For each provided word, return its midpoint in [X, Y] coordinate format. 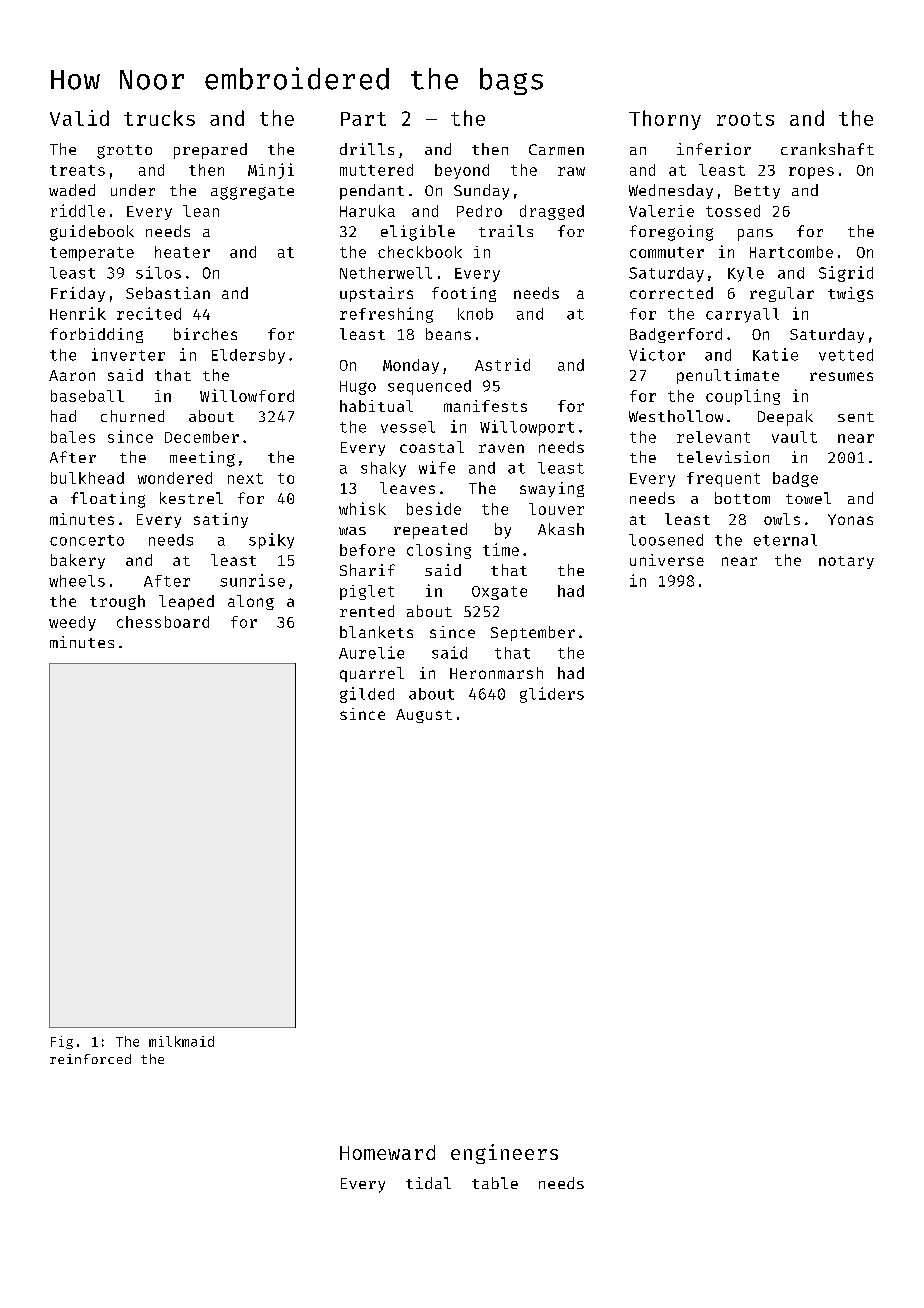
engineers [504, 1154]
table [495, 1183]
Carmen [556, 149]
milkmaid [181, 1041]
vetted [846, 355]
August [424, 716]
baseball [87, 396]
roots [745, 119]
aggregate [252, 193]
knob [475, 314]
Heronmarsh [496, 673]
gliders [552, 695]
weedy [72, 623]
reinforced [90, 1059]
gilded [367, 695]
